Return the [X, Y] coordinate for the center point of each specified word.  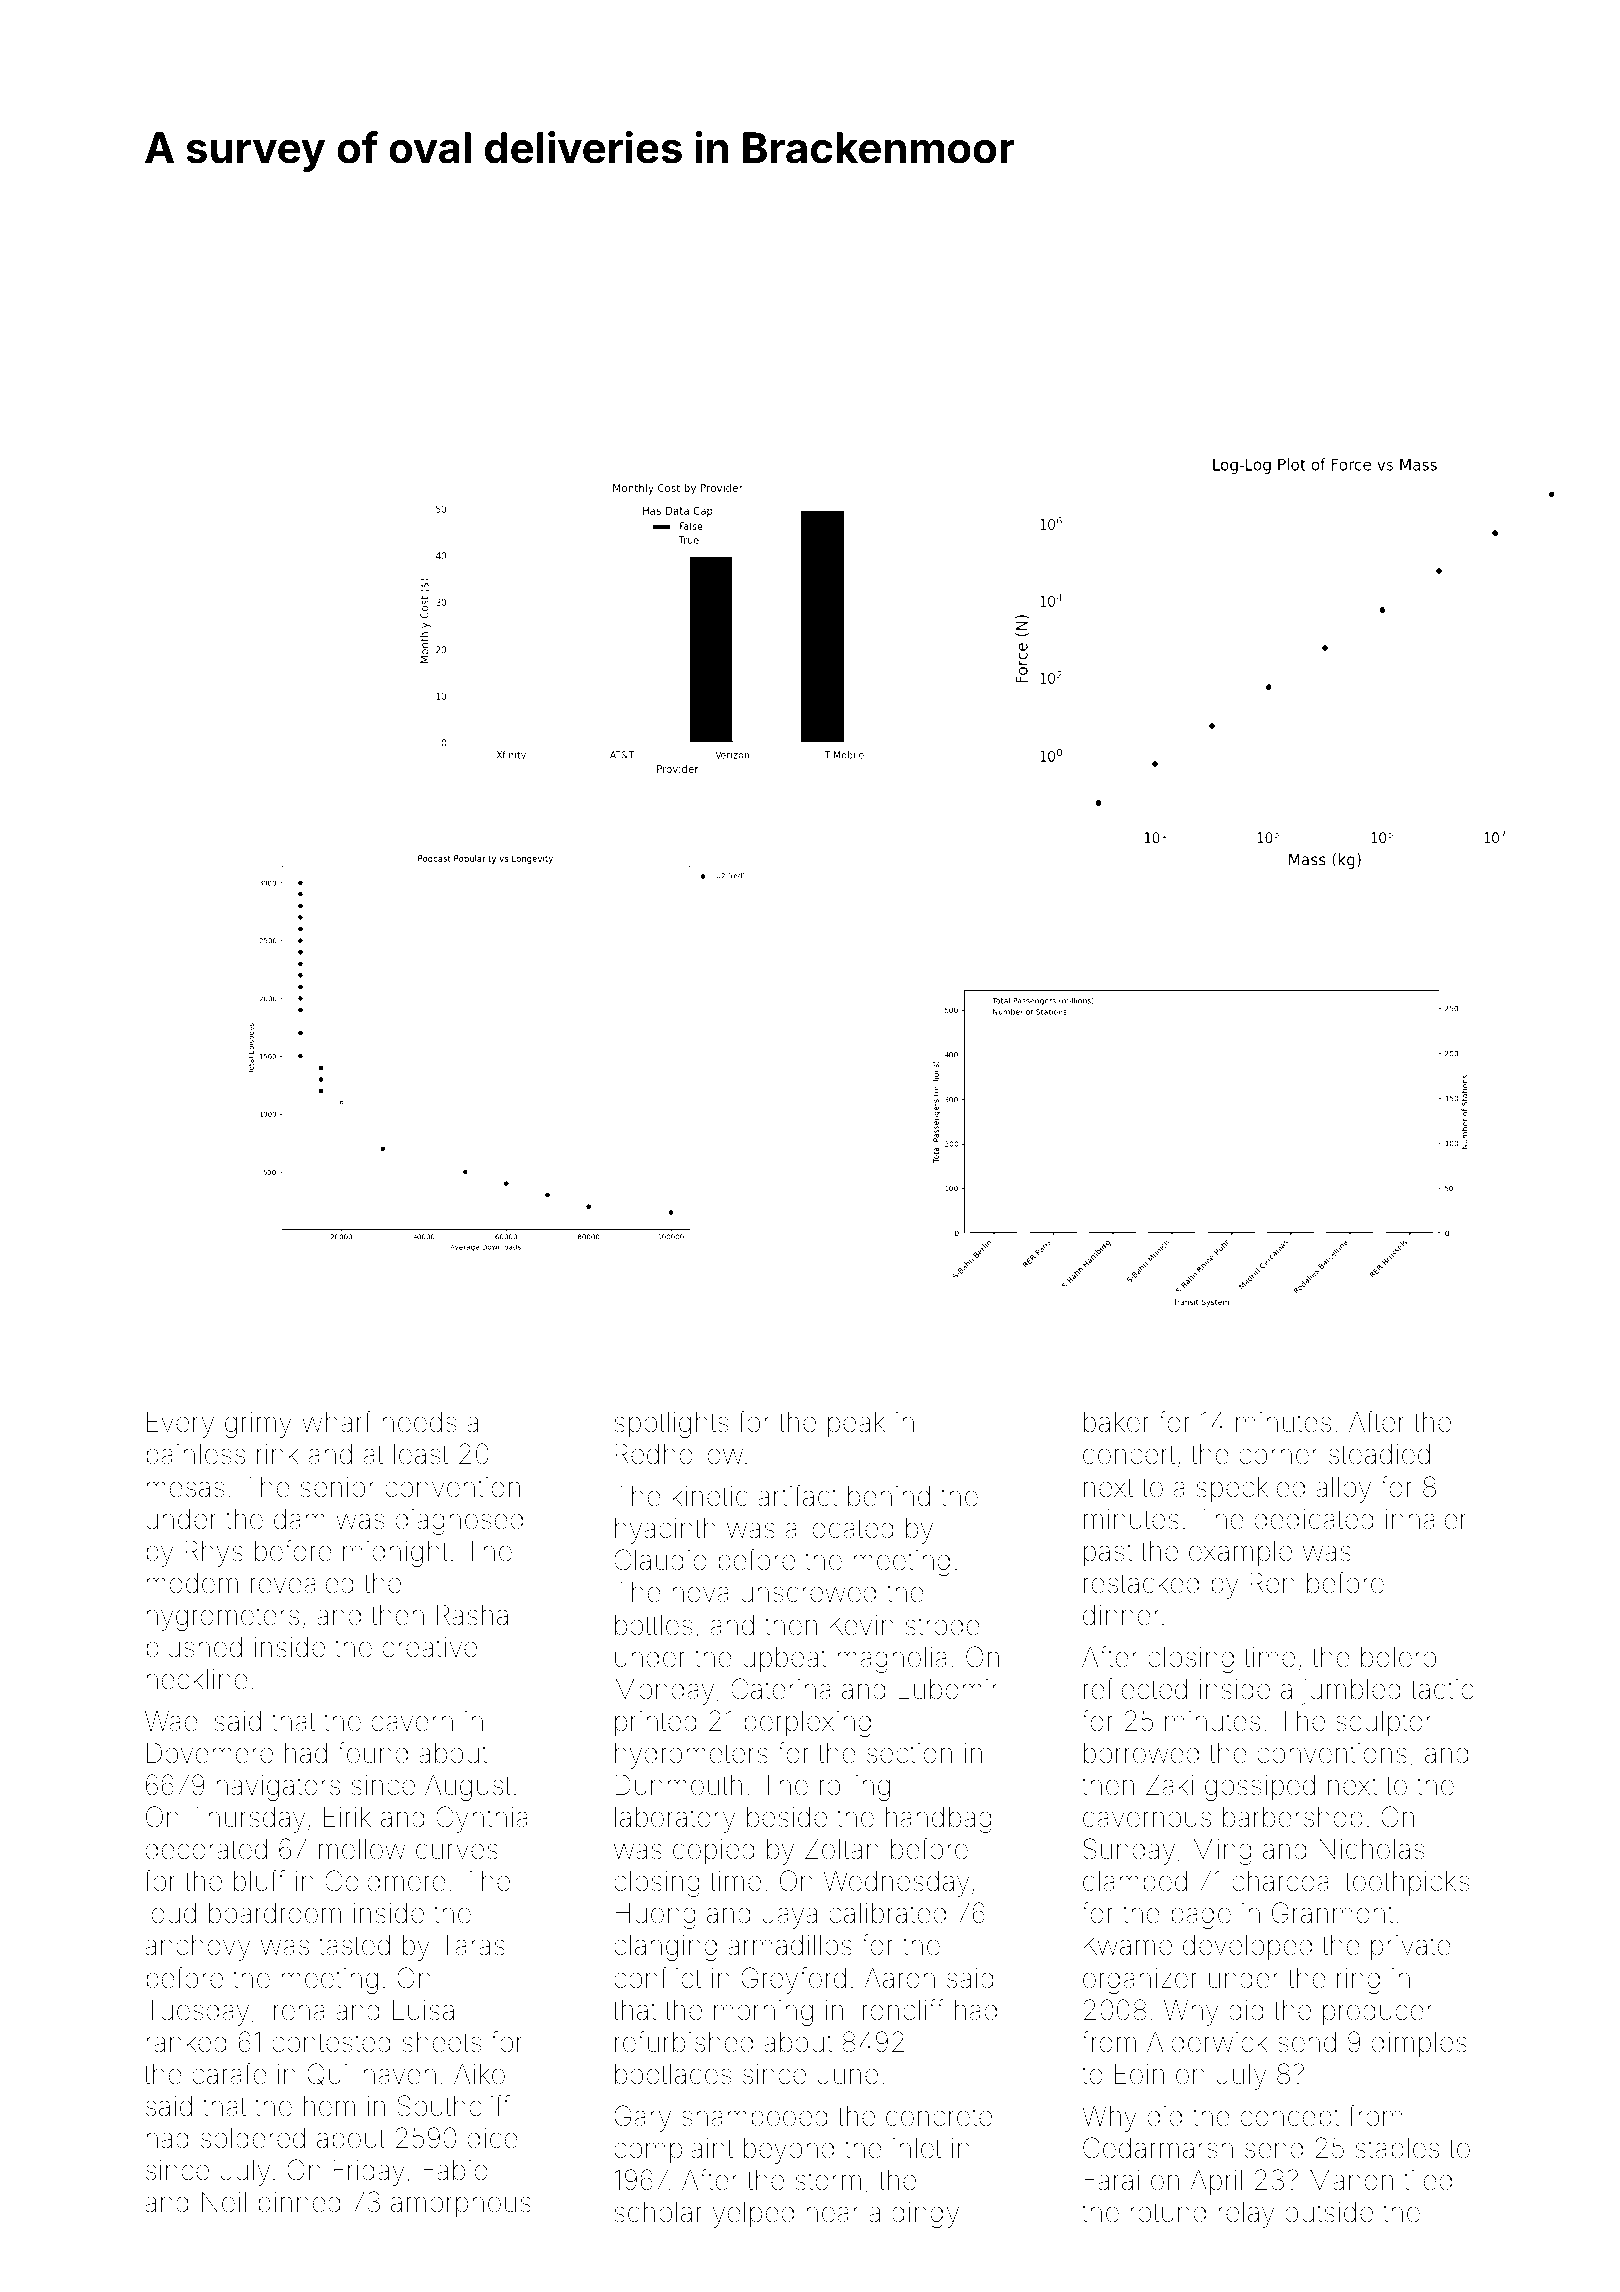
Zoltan [842, 1849]
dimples [1419, 2045]
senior [338, 1487]
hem [329, 2106]
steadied [1379, 1454]
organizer [1140, 1981]
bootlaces [673, 2074]
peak [856, 1425]
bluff [259, 1881]
